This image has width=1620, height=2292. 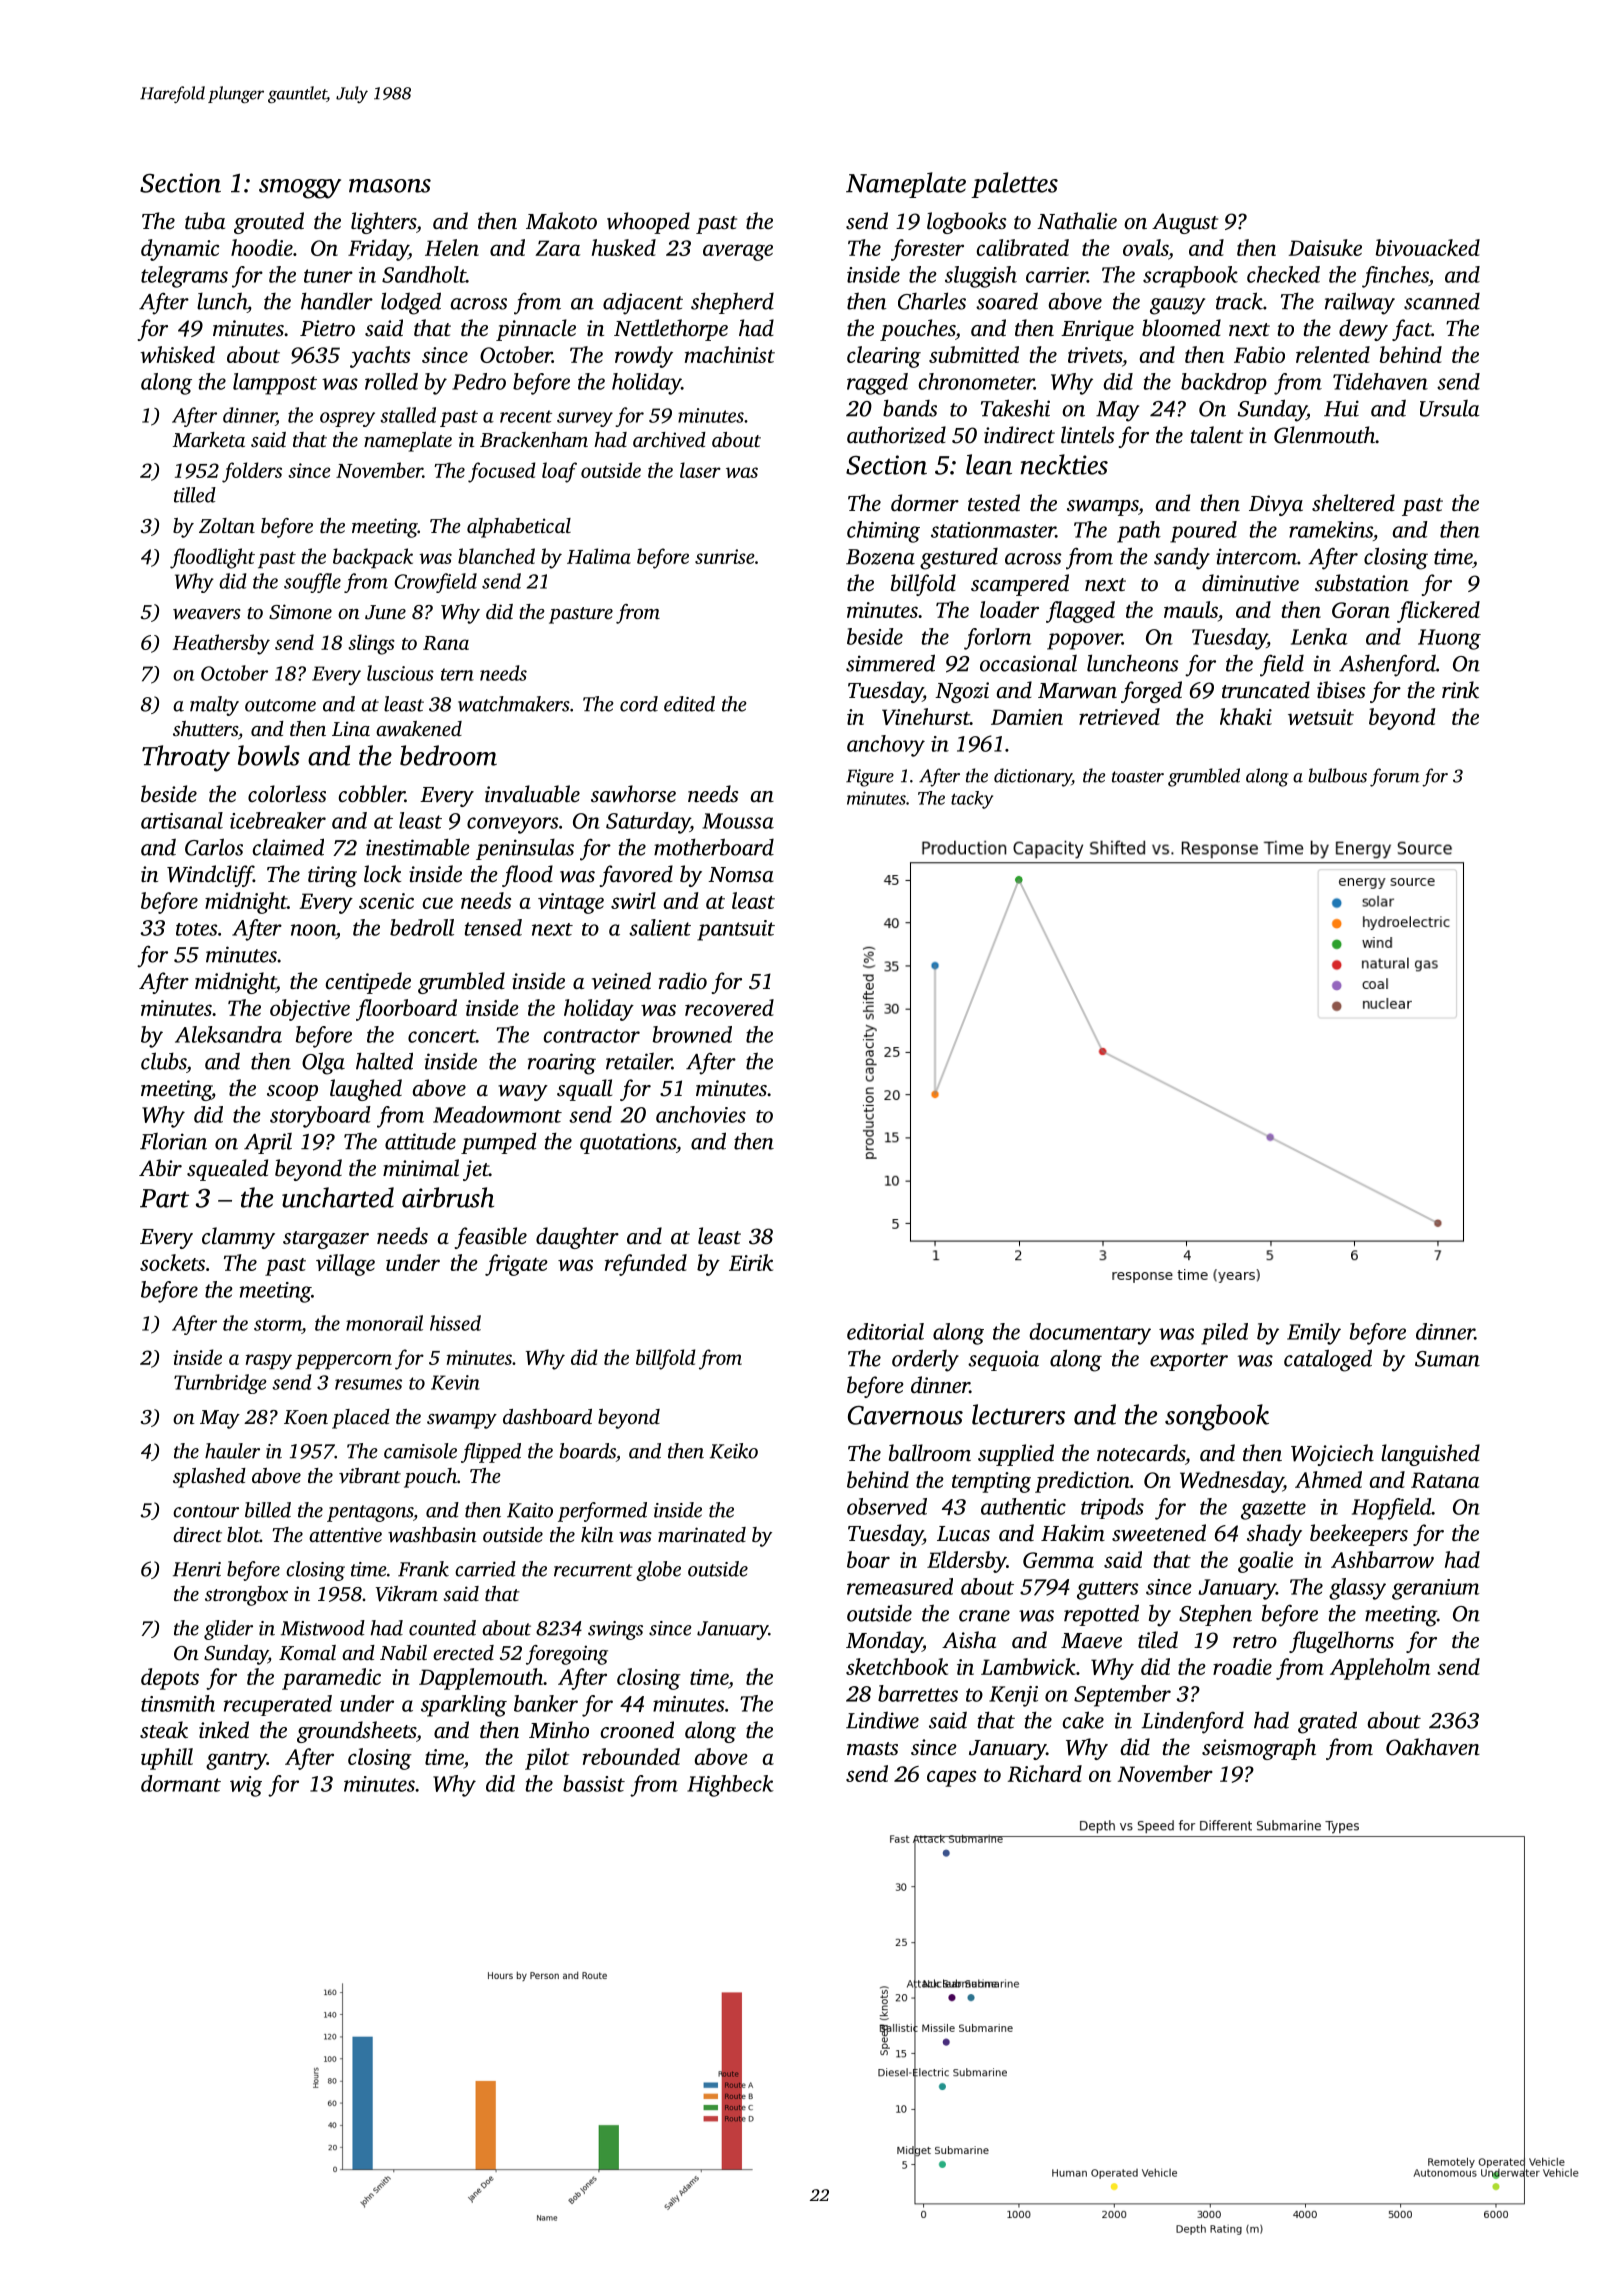 What do you see at coordinates (734, 1451) in the image?
I see `Keiko` at bounding box center [734, 1451].
